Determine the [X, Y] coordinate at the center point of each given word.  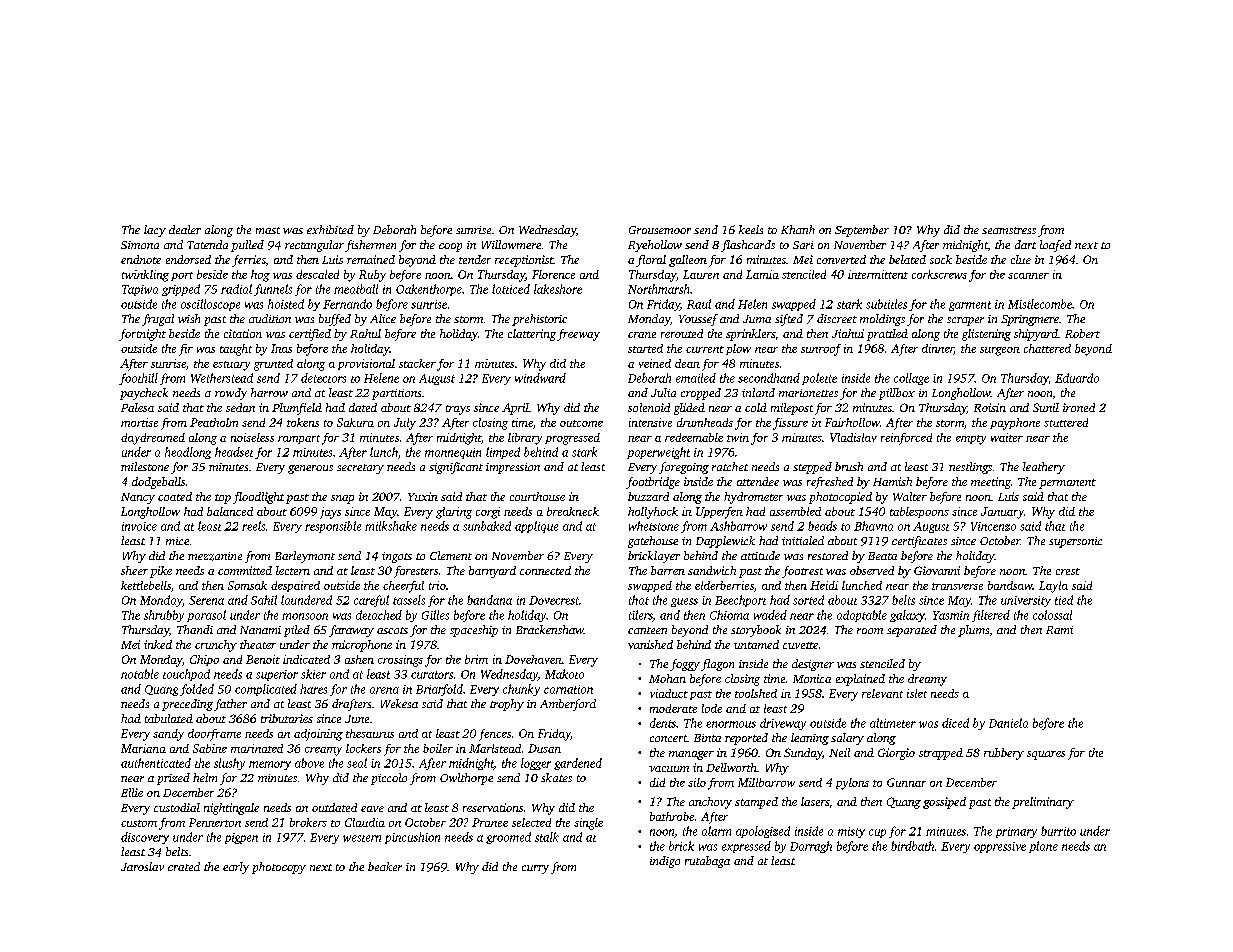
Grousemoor [660, 230]
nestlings [970, 468]
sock [941, 259]
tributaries [287, 718]
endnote [141, 259]
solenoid [649, 407]
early [236, 868]
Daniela [1008, 723]
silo [697, 782]
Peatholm [214, 422]
